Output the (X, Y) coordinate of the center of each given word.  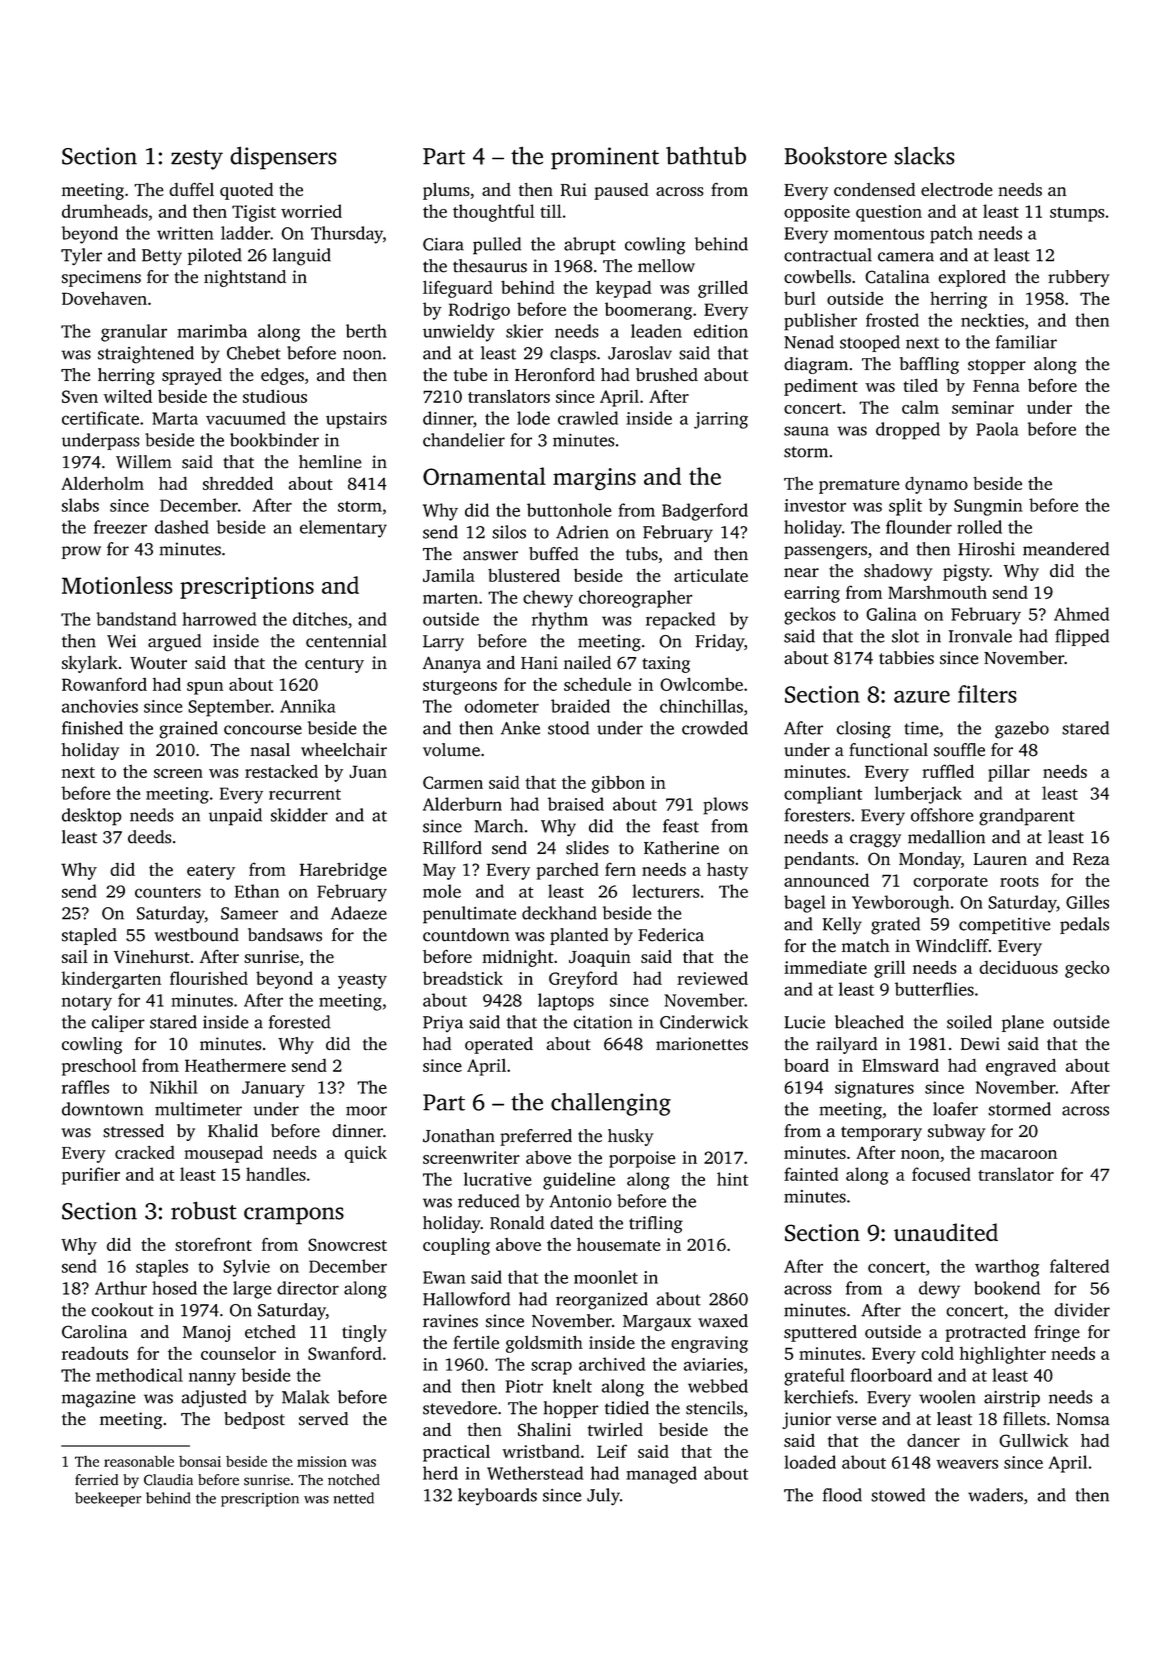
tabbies (906, 658)
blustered (524, 575)
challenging (611, 1104)
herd (440, 1473)
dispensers (283, 158)
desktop (92, 817)
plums (446, 191)
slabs (80, 505)
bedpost (254, 1420)
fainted (811, 1174)
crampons (294, 1216)
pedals (1084, 925)
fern (620, 869)
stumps (1077, 214)
